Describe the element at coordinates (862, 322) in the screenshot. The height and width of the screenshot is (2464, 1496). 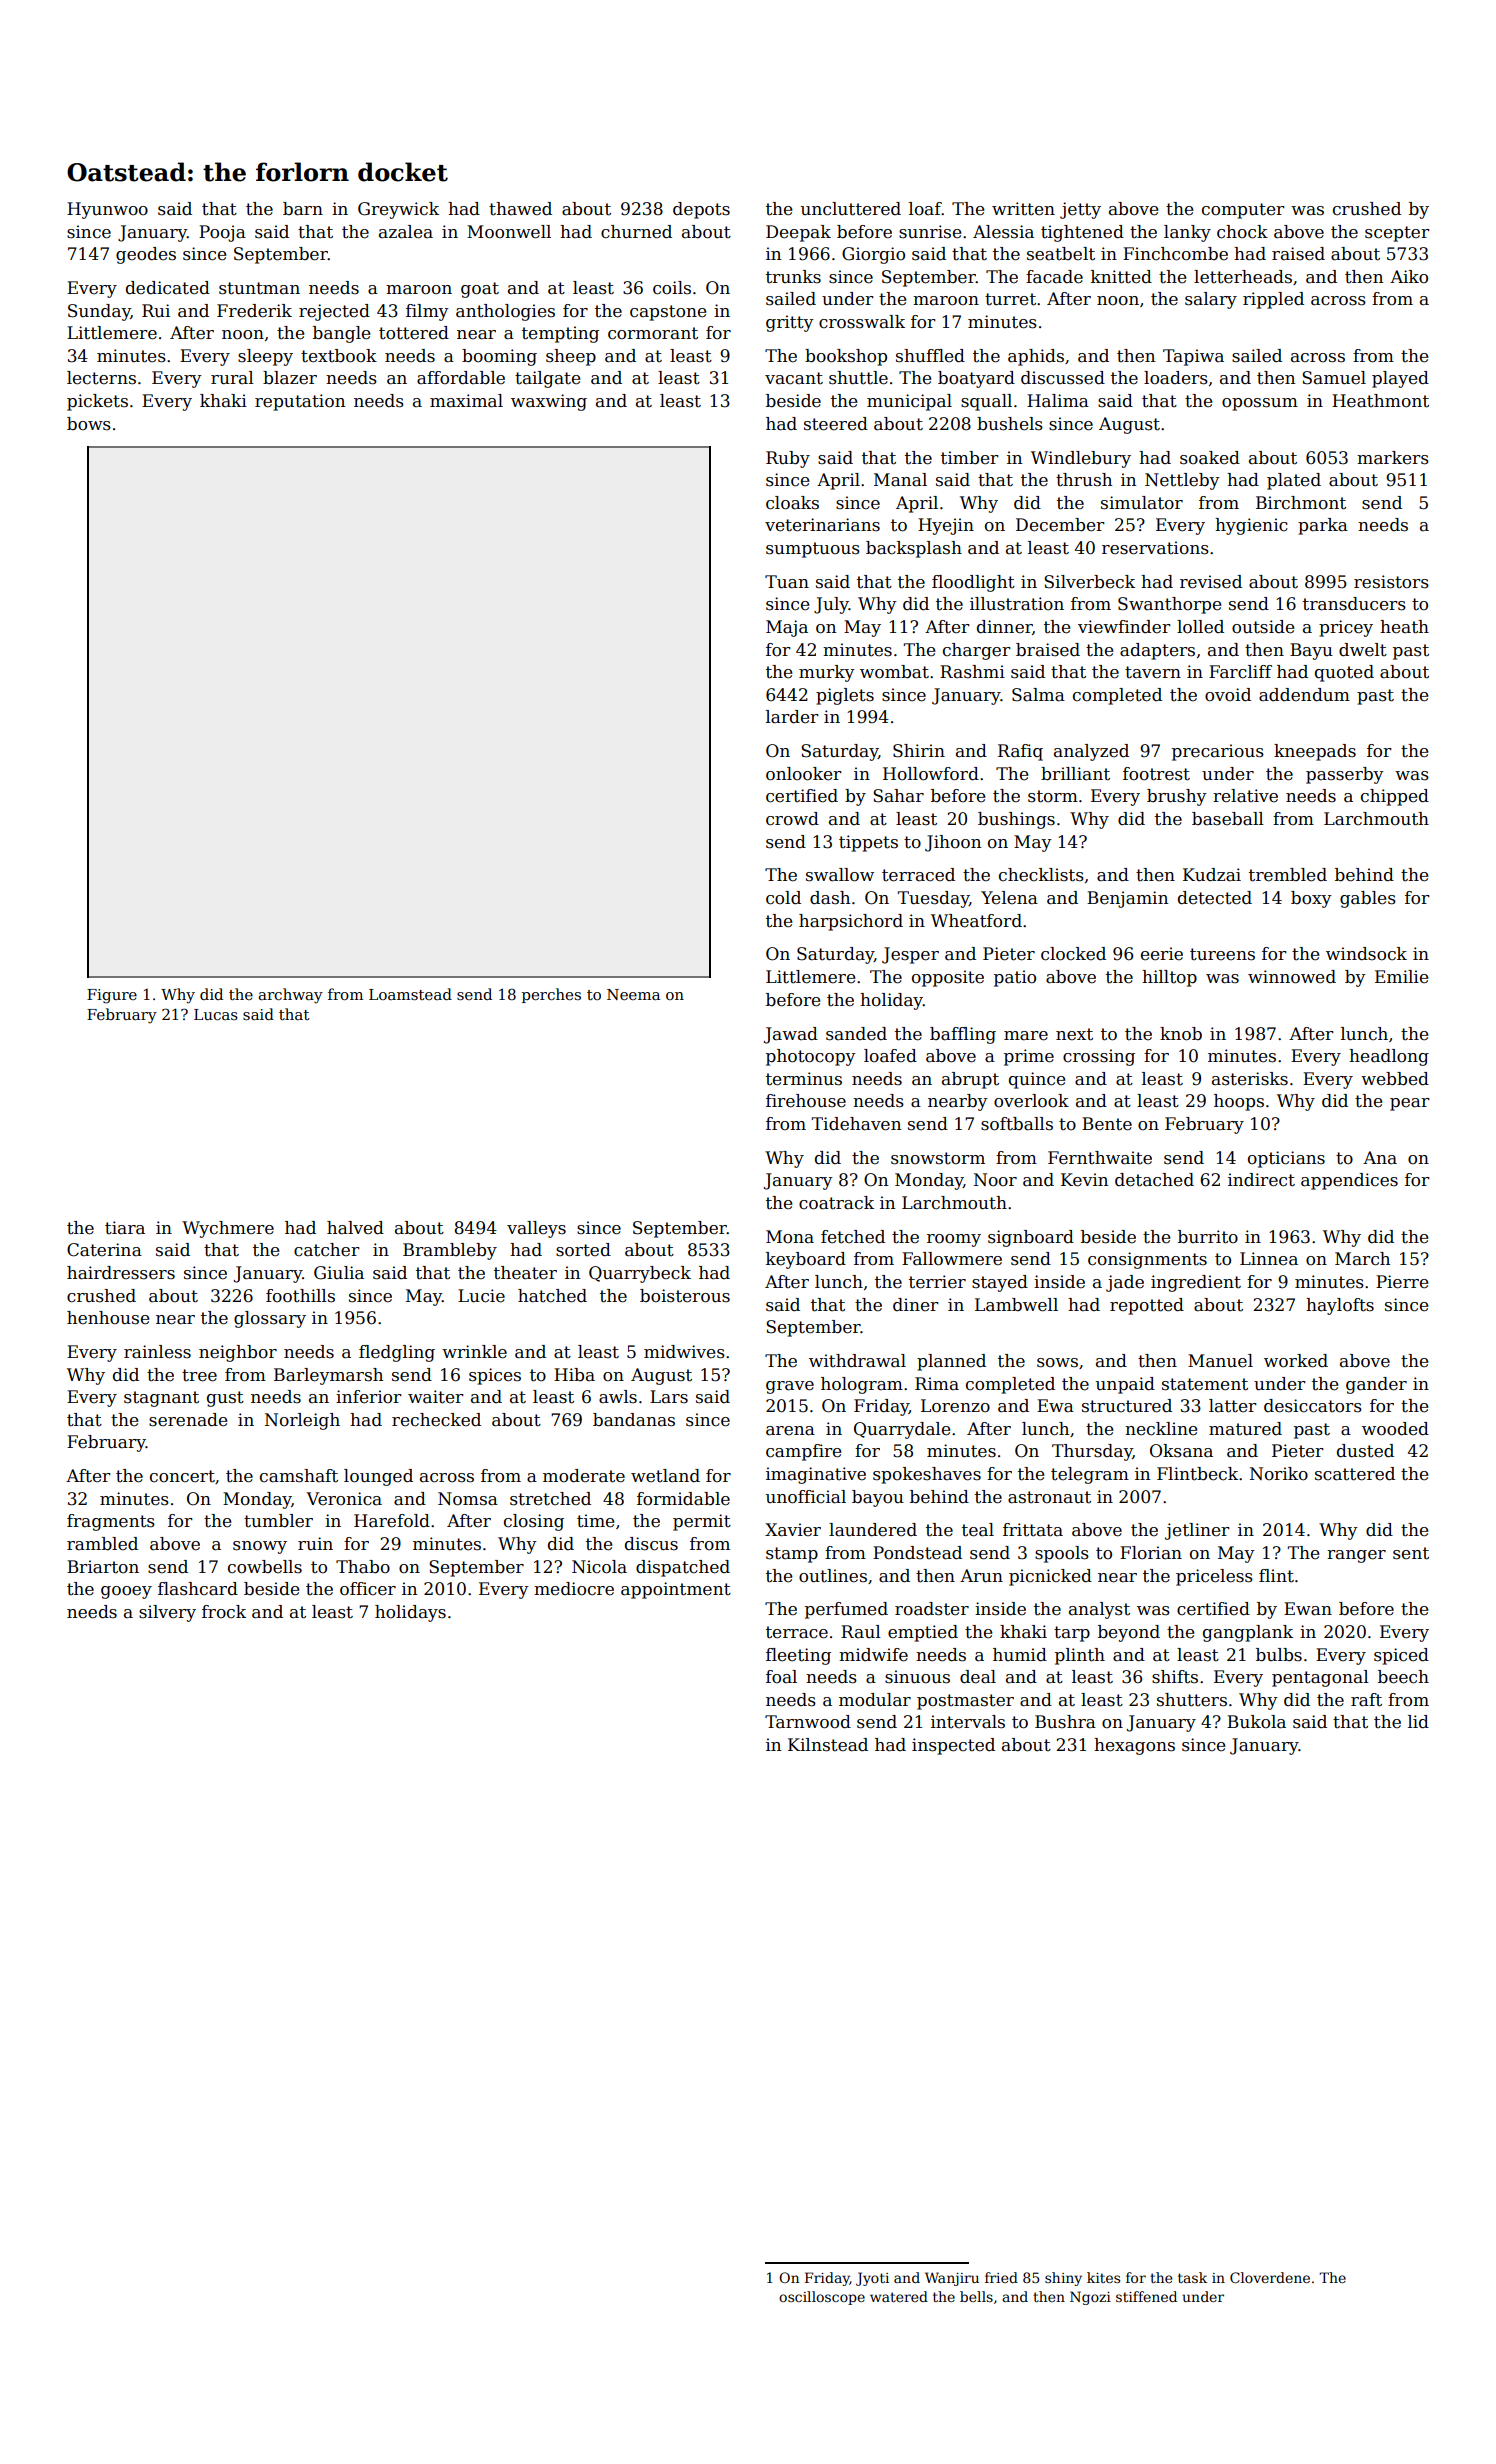
I see `crosswalk` at that location.
